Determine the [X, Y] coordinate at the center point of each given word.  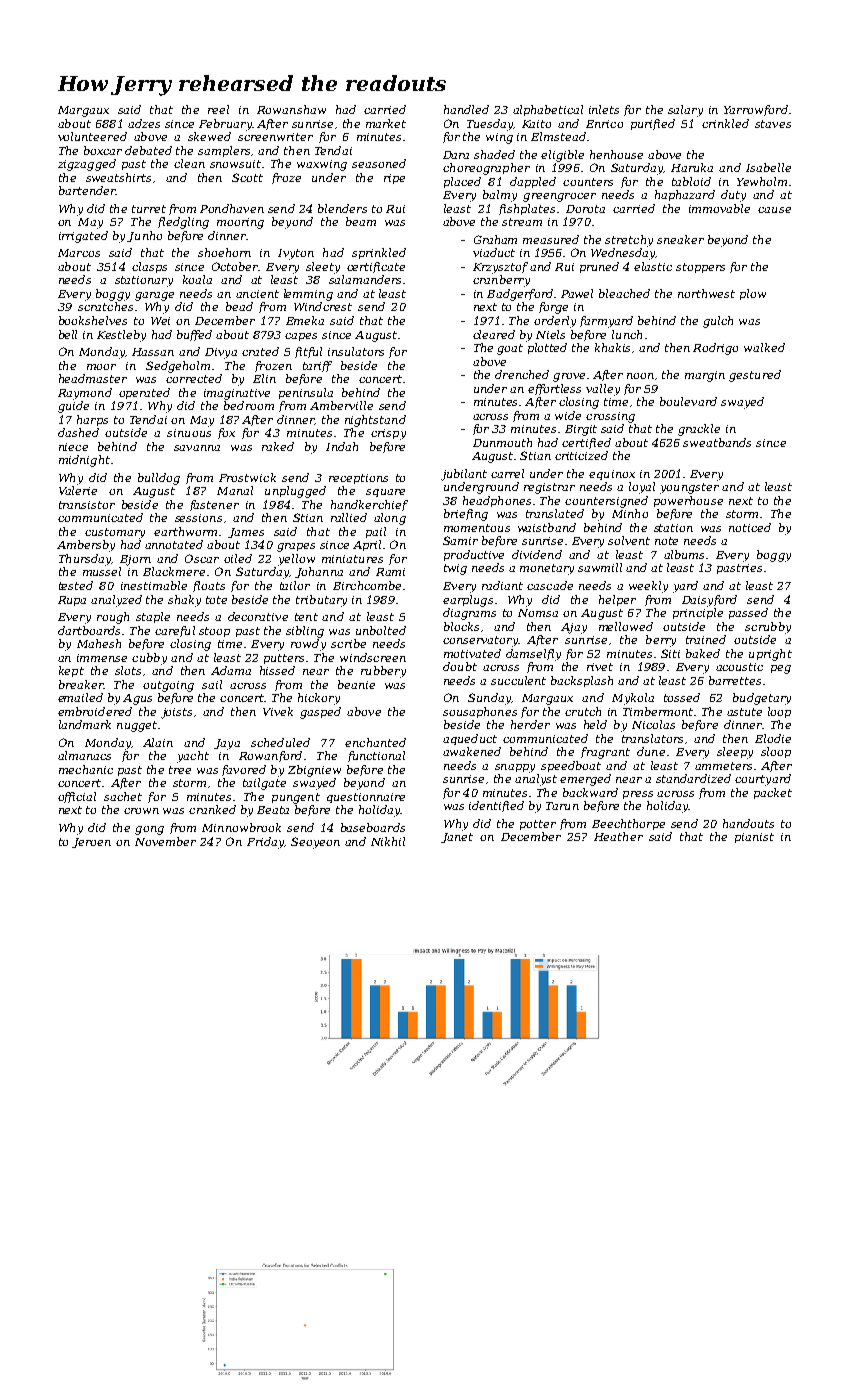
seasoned [379, 163]
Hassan [153, 352]
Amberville [341, 405]
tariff [317, 366]
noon [640, 376]
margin [705, 376]
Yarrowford [756, 110]
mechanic [86, 769]
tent [306, 617]
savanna [197, 448]
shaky [184, 601]
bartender [87, 190]
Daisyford [709, 601]
